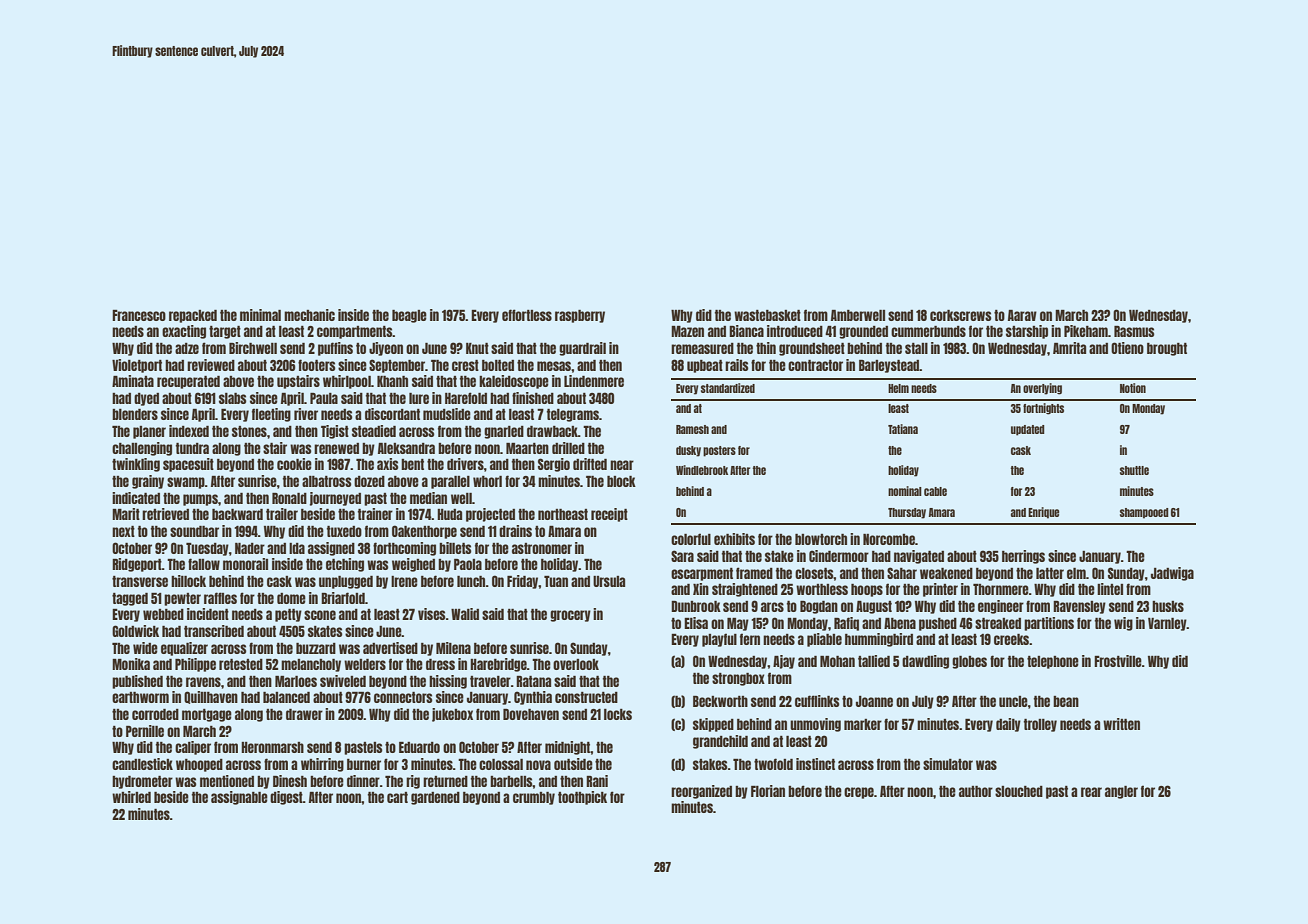  What do you see at coordinates (1167, 349) in the document?
I see `brought` at bounding box center [1167, 349].
